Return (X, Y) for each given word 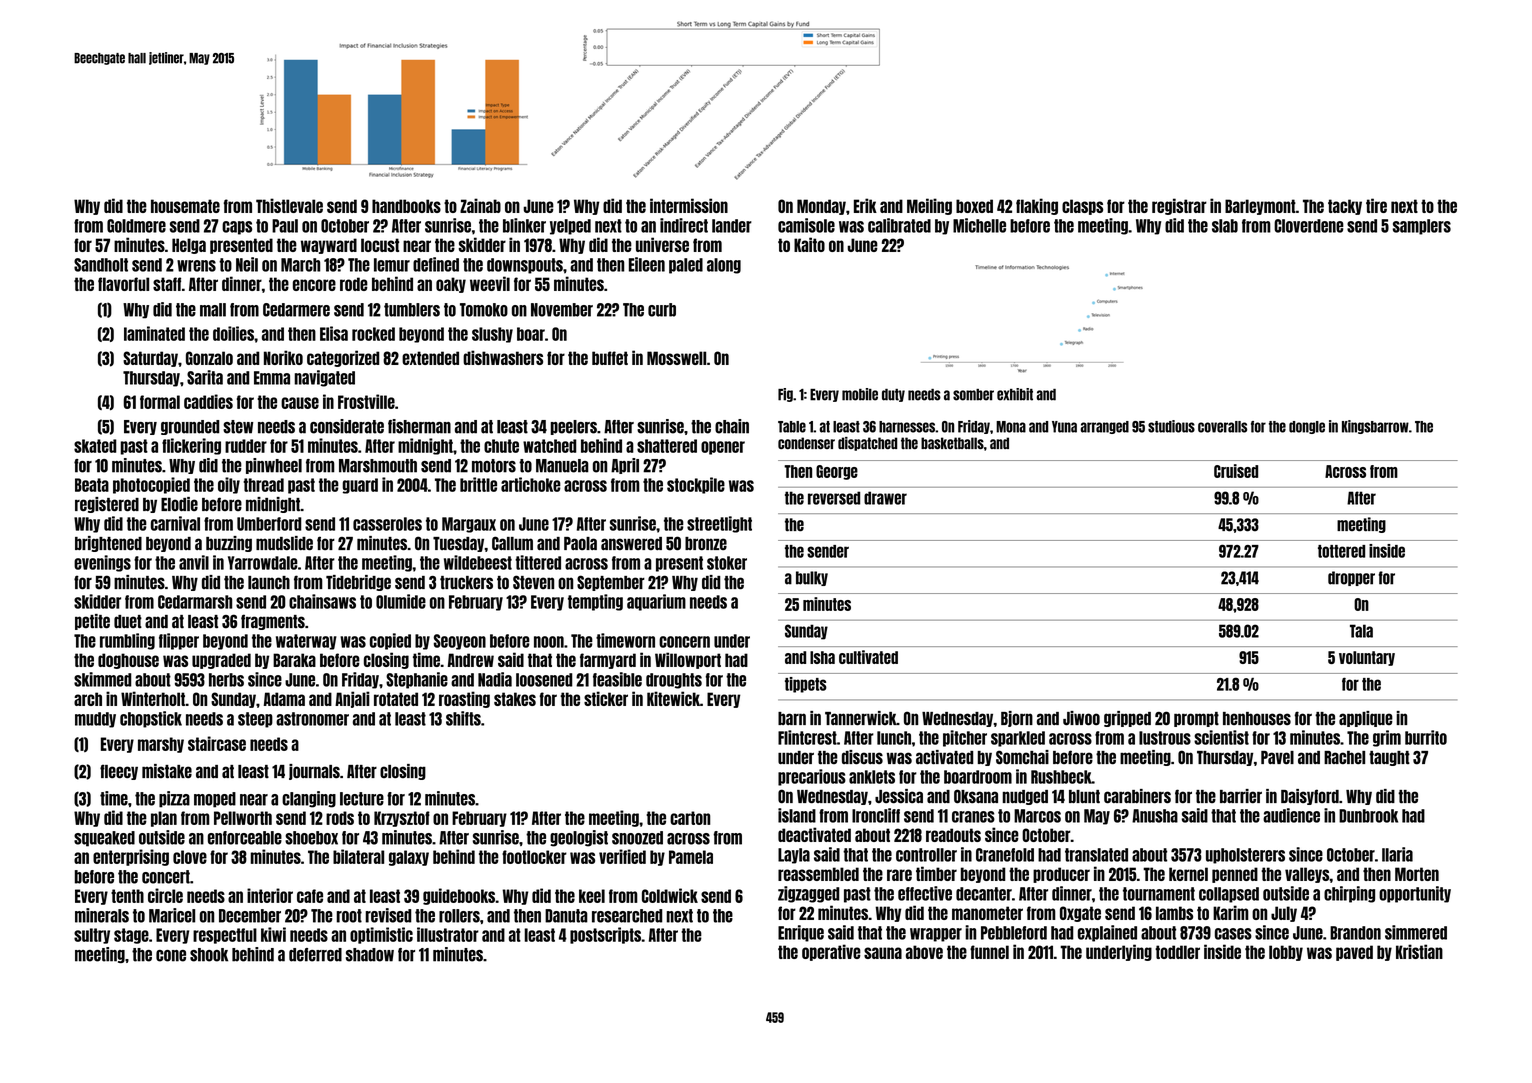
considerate (347, 426)
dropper (1351, 578)
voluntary (1367, 658)
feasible (617, 679)
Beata (92, 485)
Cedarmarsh (195, 602)
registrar (1179, 206)
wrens (196, 266)
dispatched (867, 444)
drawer (885, 498)
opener (723, 448)
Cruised (1236, 471)
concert (166, 877)
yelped (570, 227)
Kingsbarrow (1375, 427)
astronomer (312, 719)
